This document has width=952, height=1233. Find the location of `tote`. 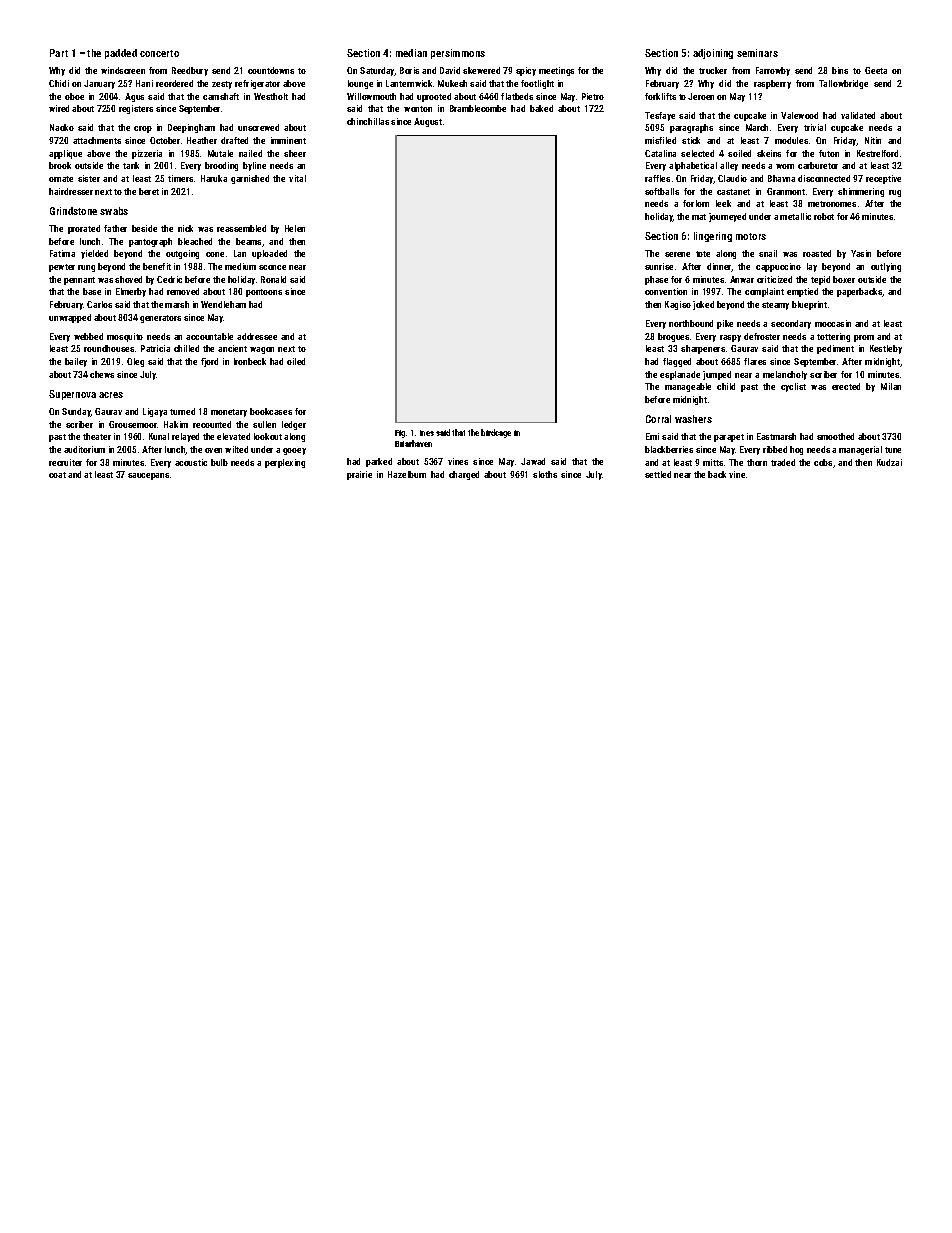

tote is located at coordinates (703, 254).
